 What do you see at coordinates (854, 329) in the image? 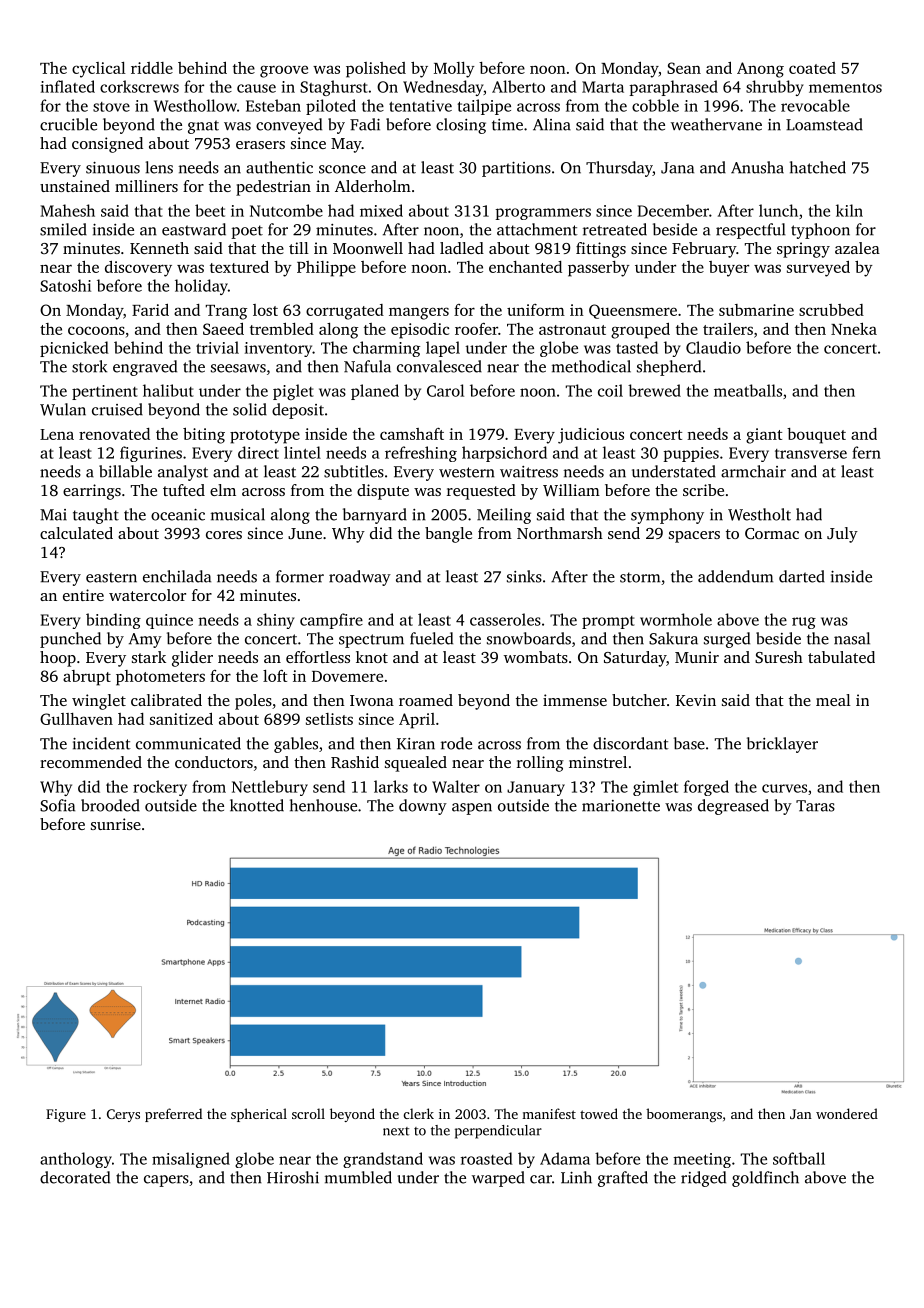
I see `Nneka` at bounding box center [854, 329].
